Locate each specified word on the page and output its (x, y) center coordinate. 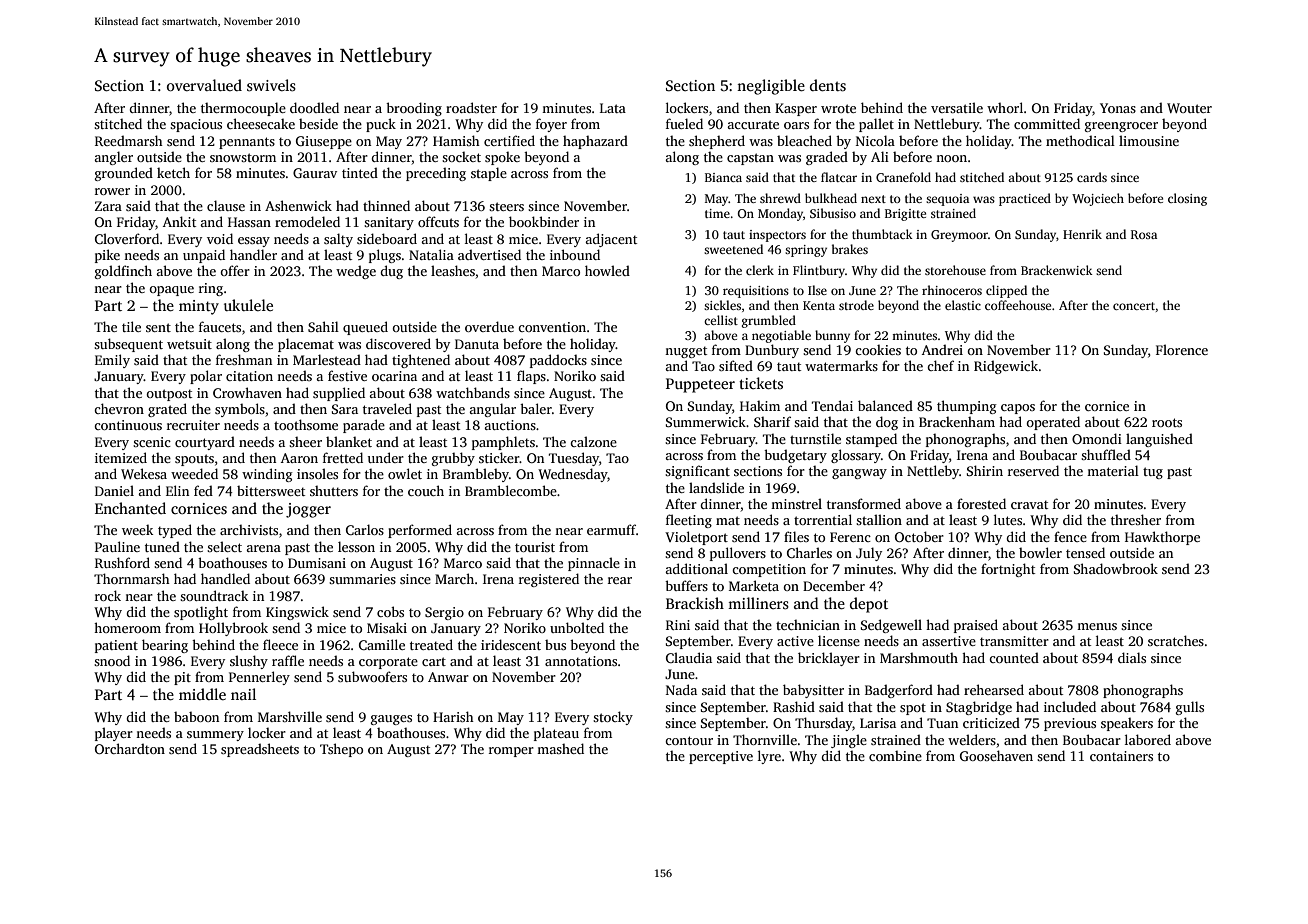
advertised (489, 254)
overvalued (204, 85)
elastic (963, 305)
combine (895, 756)
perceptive (721, 757)
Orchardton (130, 748)
